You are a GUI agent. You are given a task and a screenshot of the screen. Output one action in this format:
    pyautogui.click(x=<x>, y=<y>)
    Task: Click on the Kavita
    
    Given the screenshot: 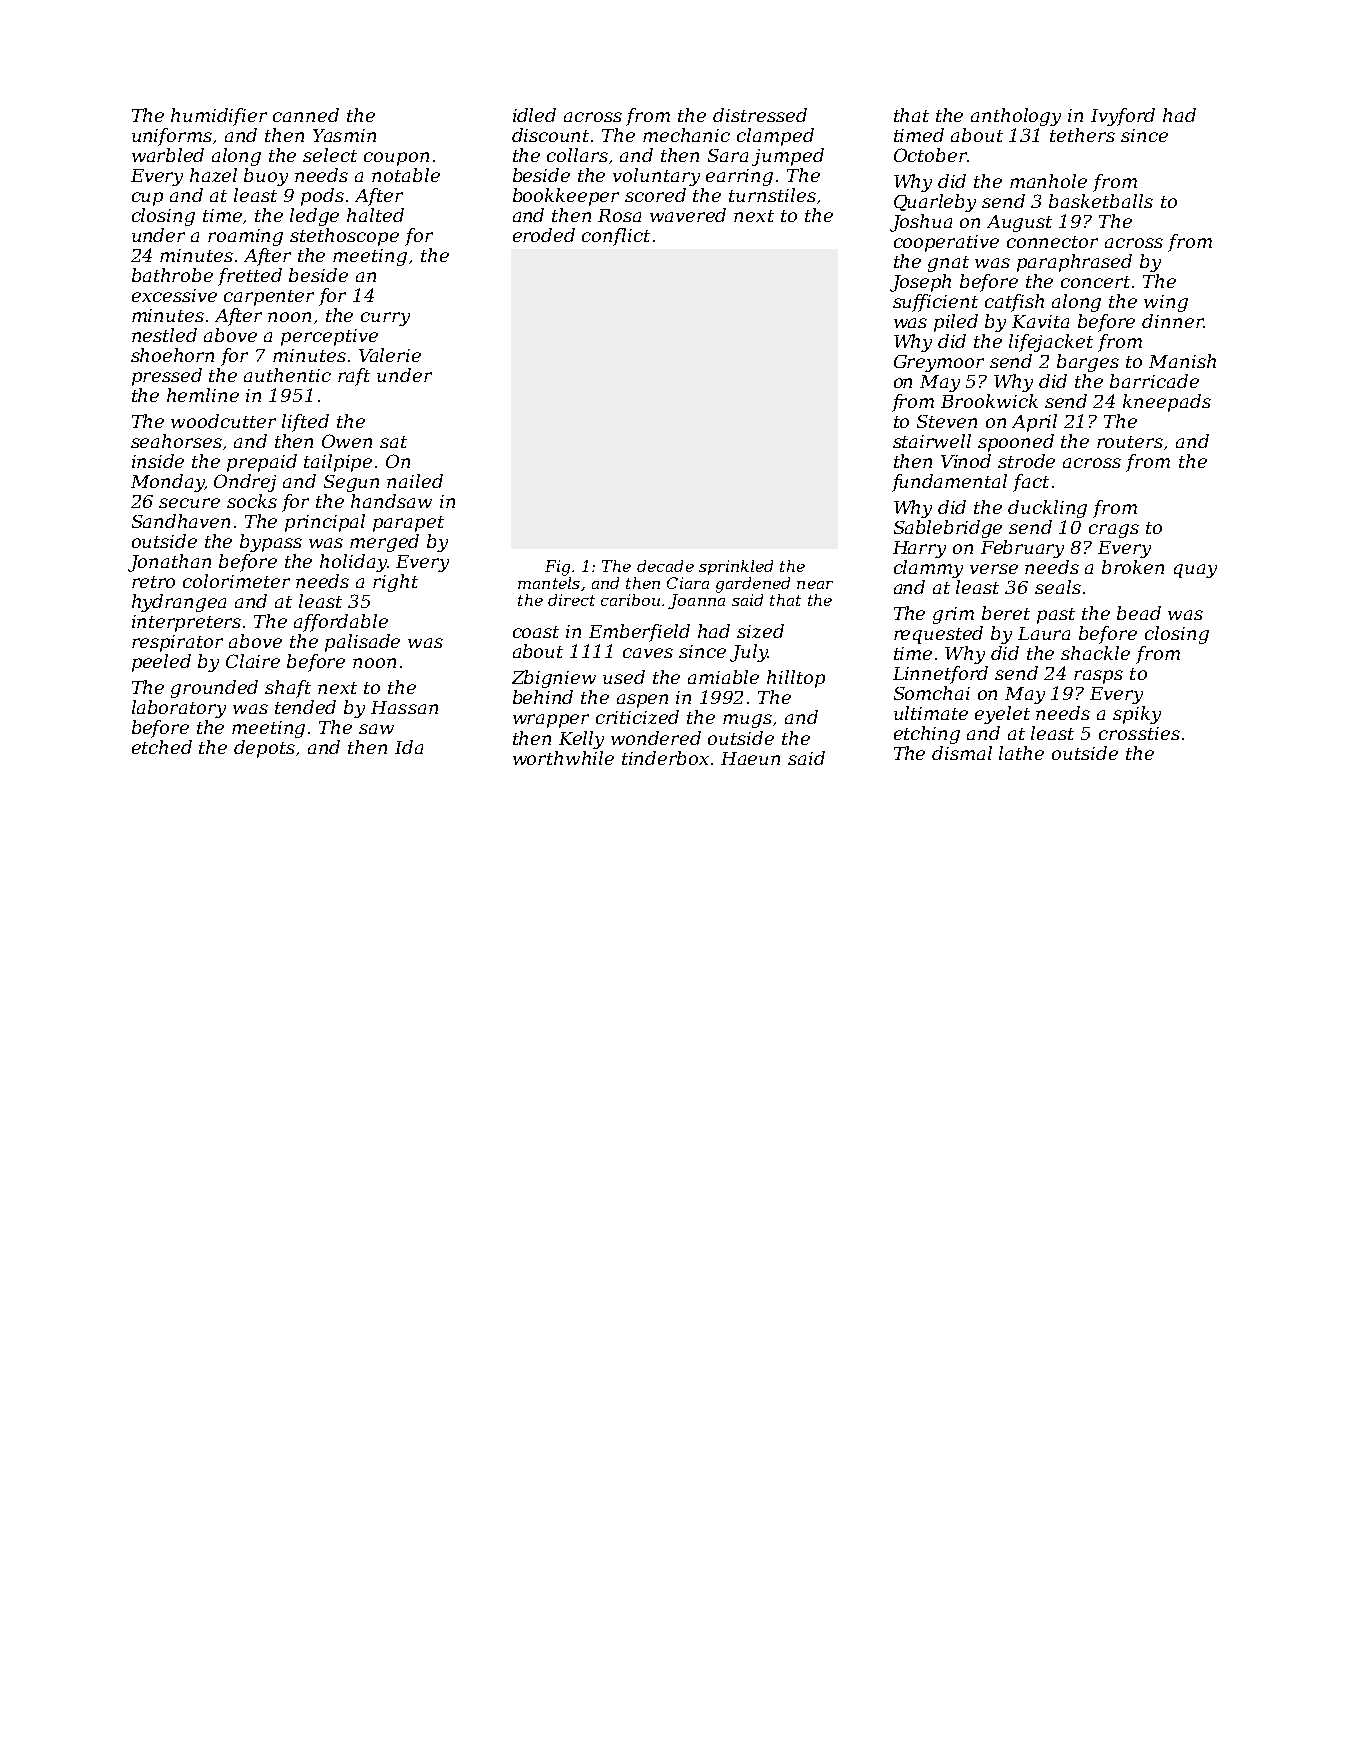 What is the action you would take?
    pyautogui.click(x=1040, y=321)
